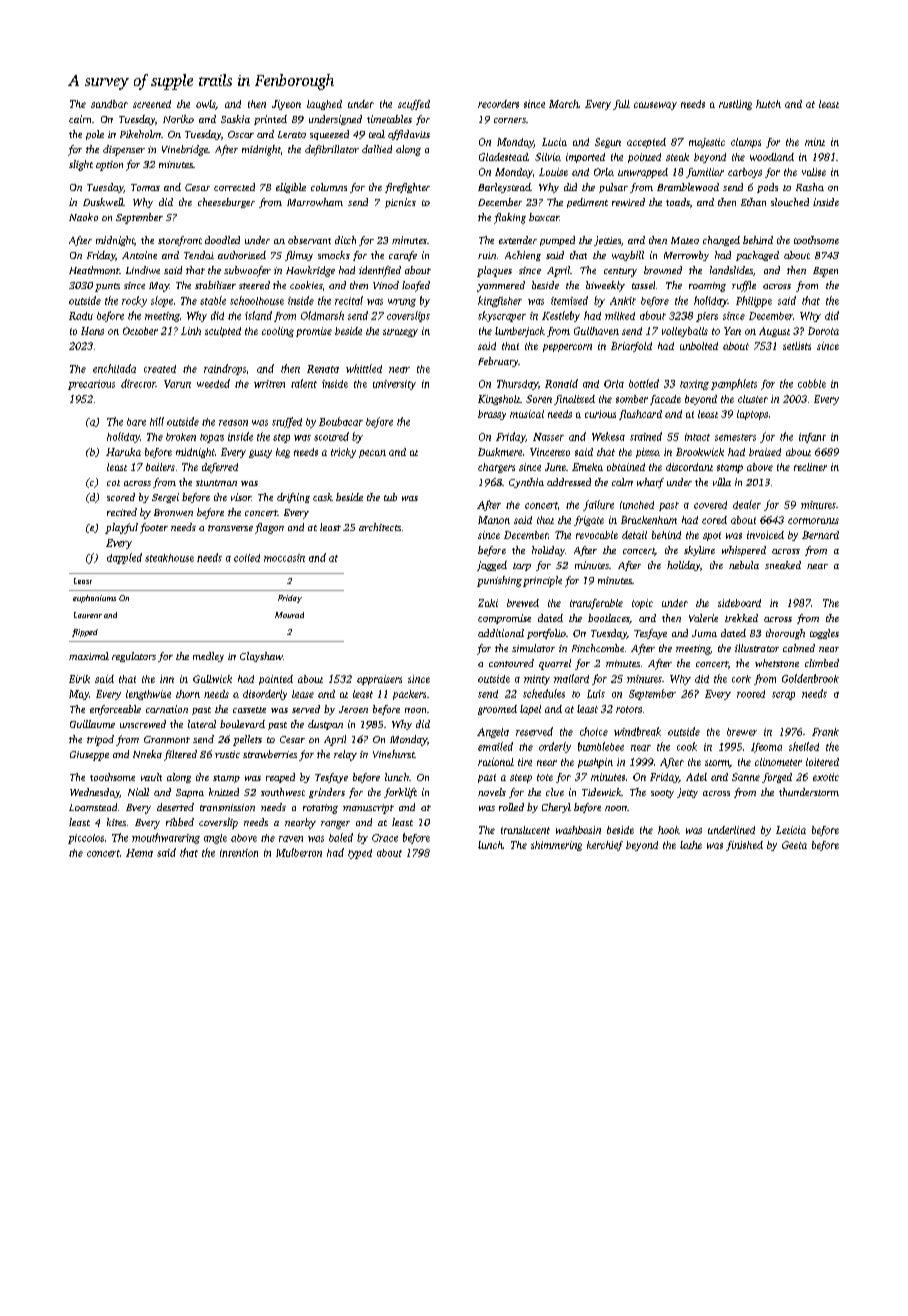 The image size is (908, 1316). What do you see at coordinates (109, 104) in the document?
I see `sandbar` at bounding box center [109, 104].
